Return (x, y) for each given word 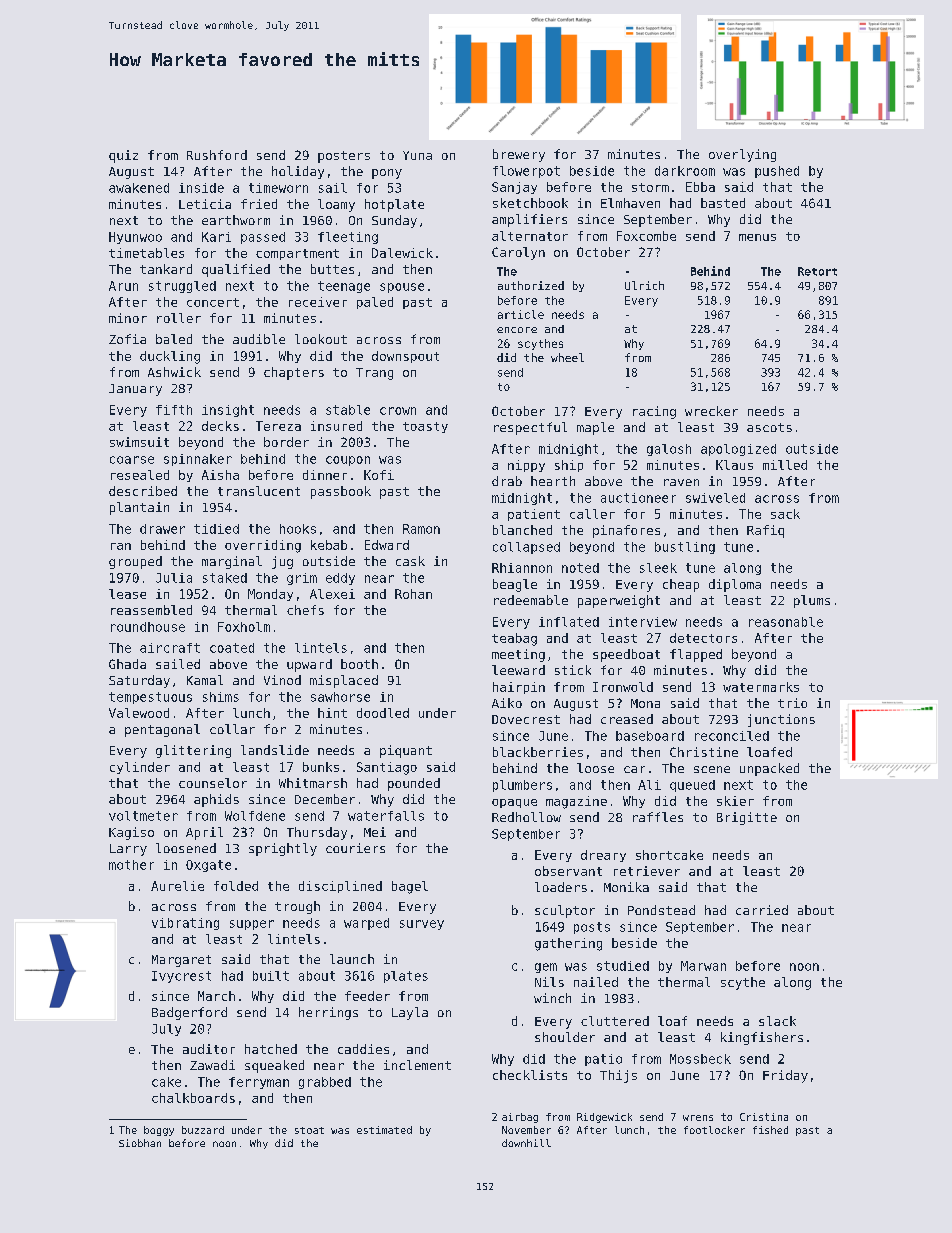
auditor (209, 1049)
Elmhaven (630, 203)
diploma (735, 585)
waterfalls (386, 816)
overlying (742, 155)
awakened (139, 188)
